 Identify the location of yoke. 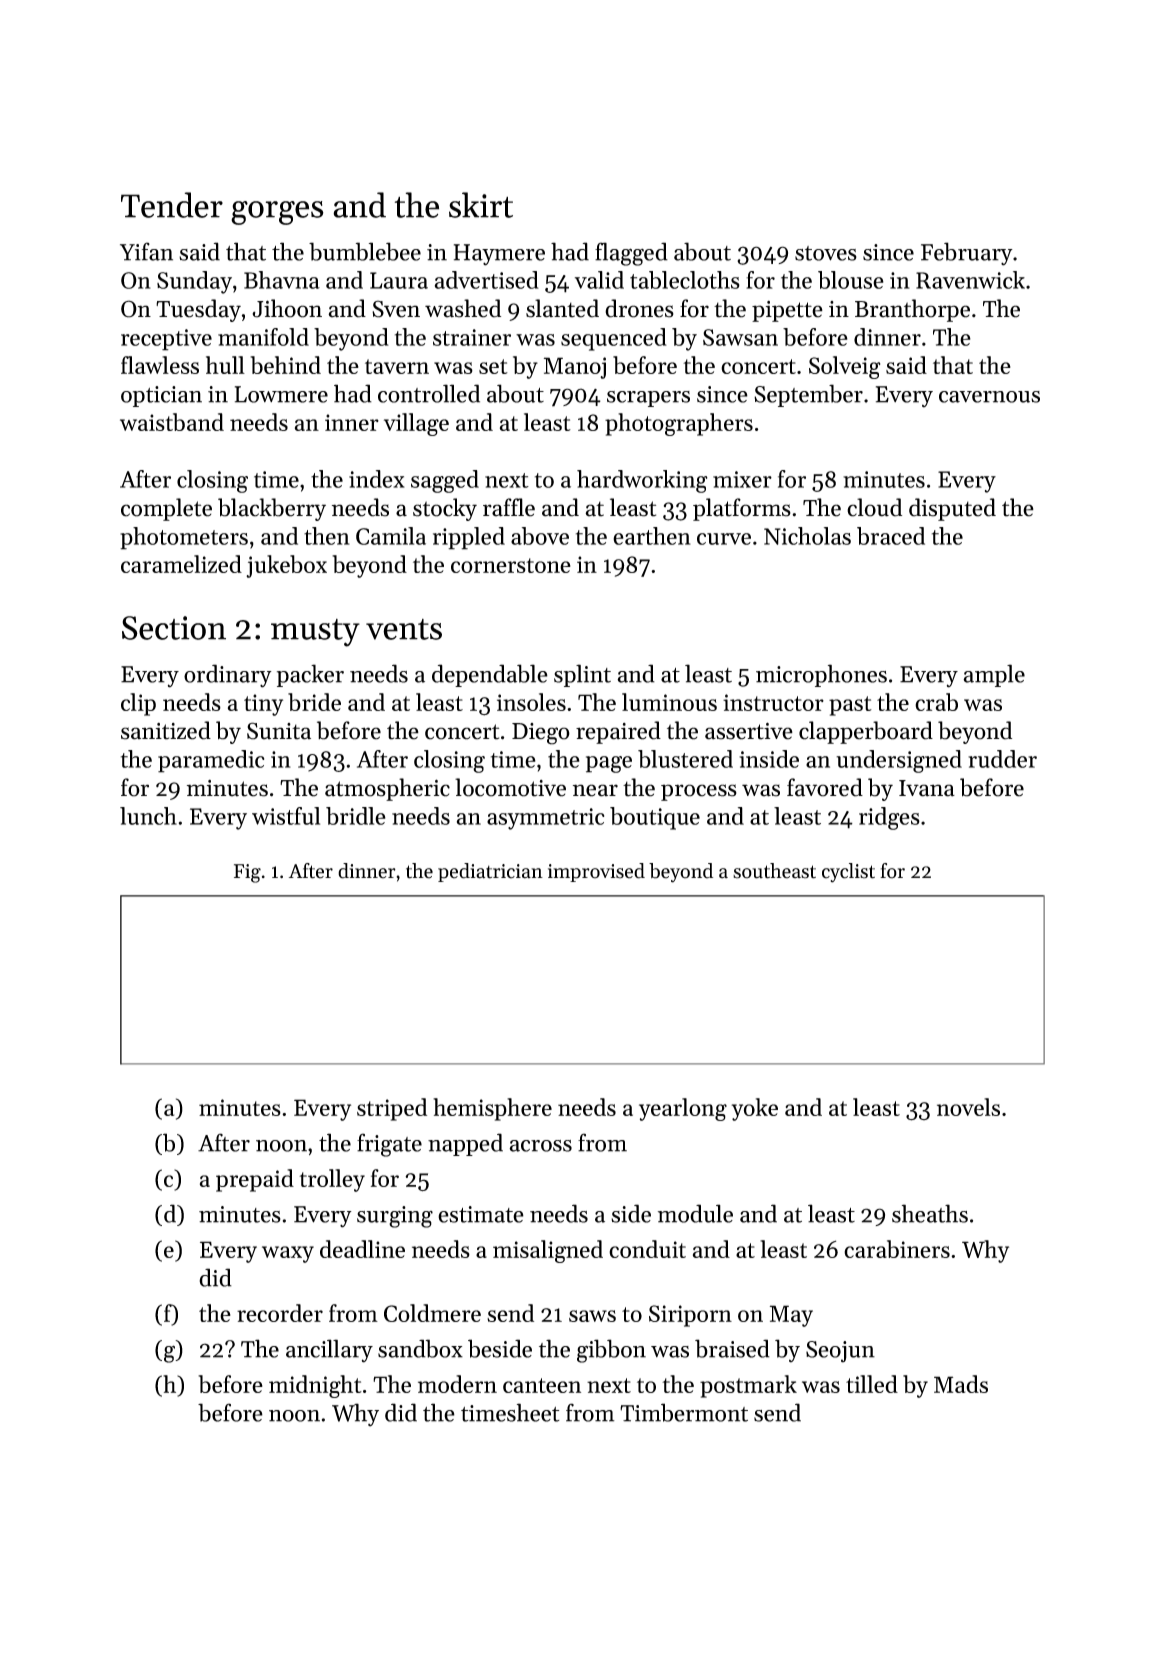
(754, 1109).
